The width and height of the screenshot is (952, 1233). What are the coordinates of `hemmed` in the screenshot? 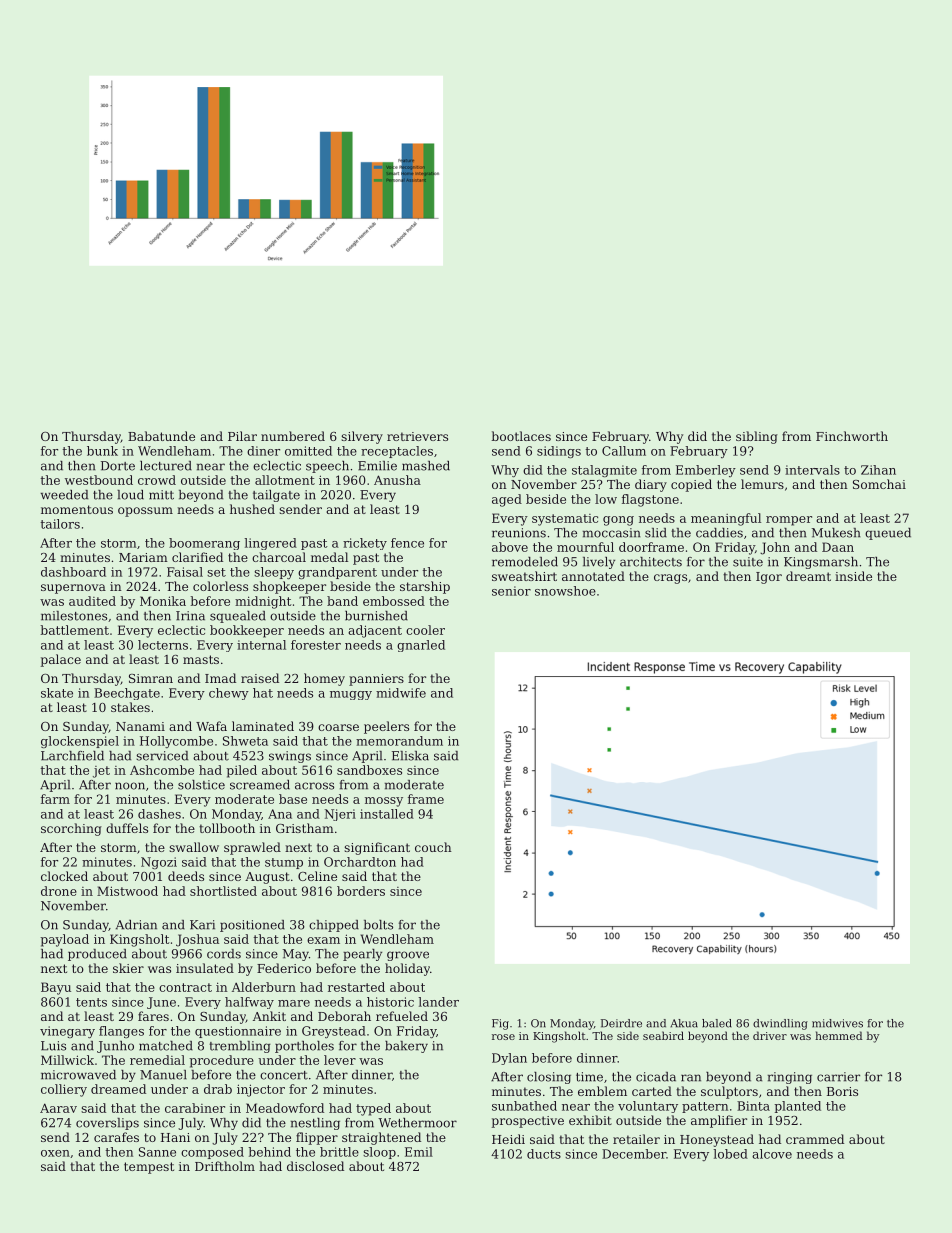 It's located at (838, 1035).
